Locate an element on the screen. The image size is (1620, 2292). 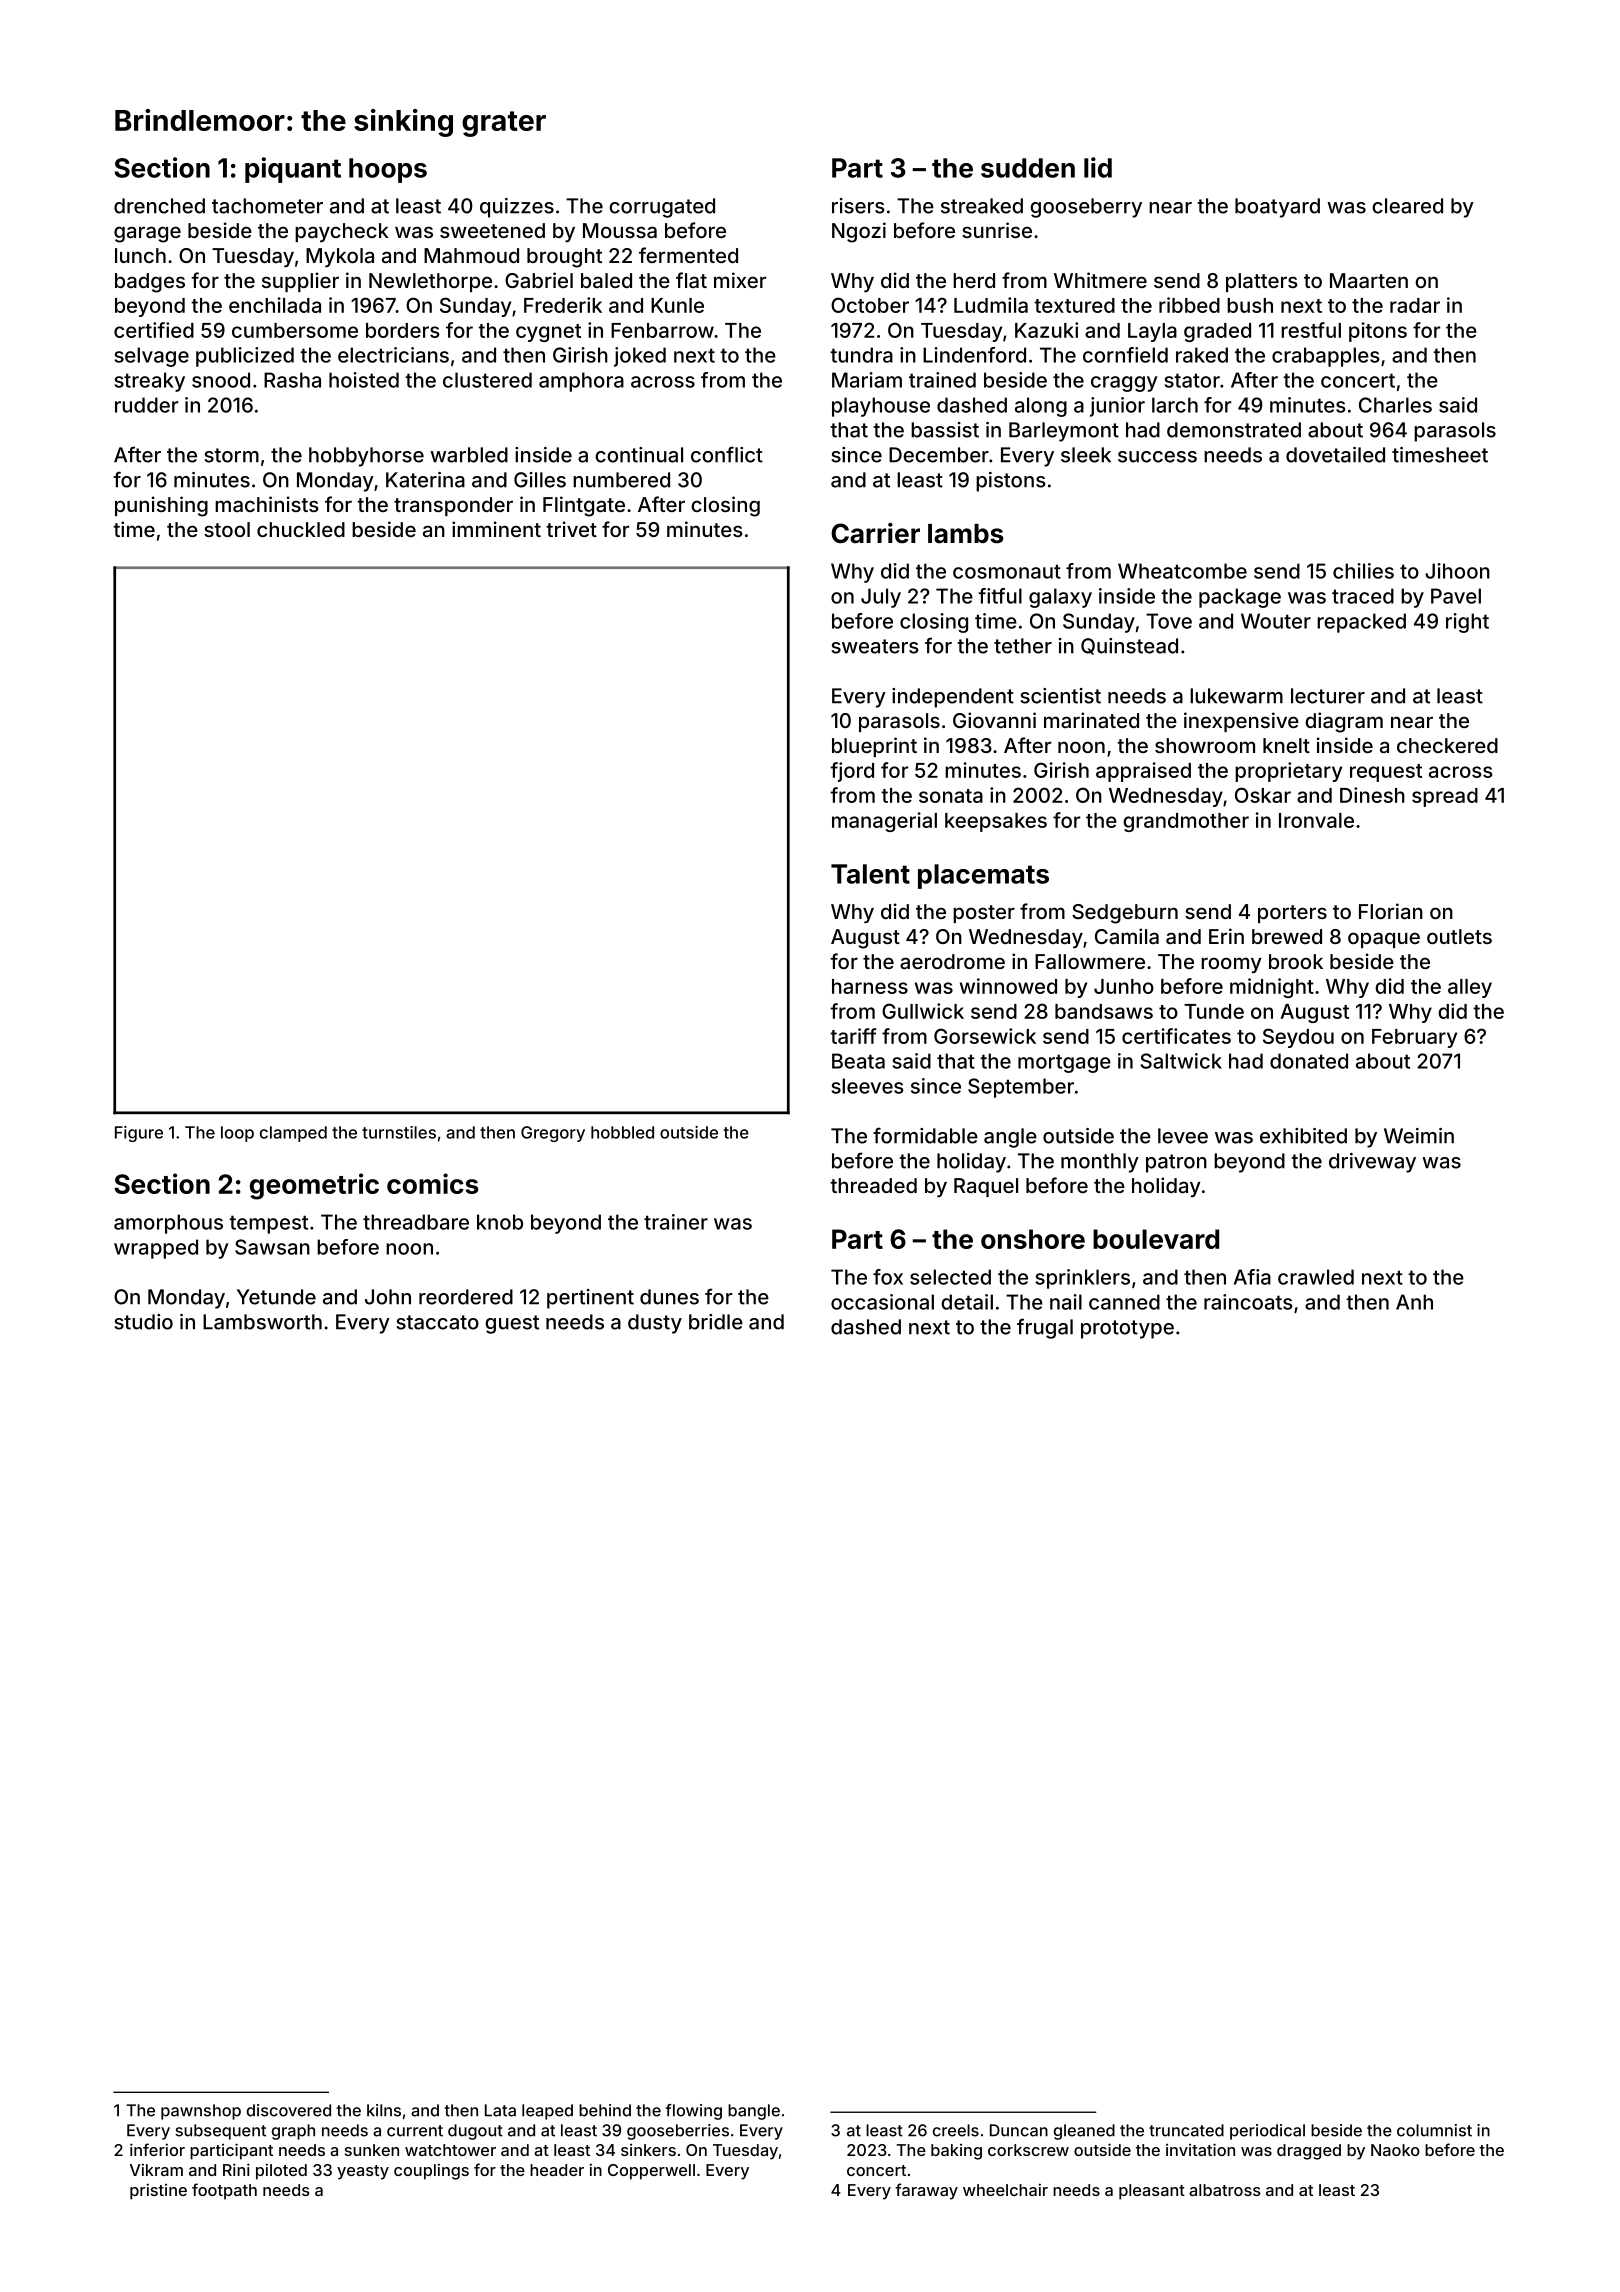
cleared is located at coordinates (1407, 206).
